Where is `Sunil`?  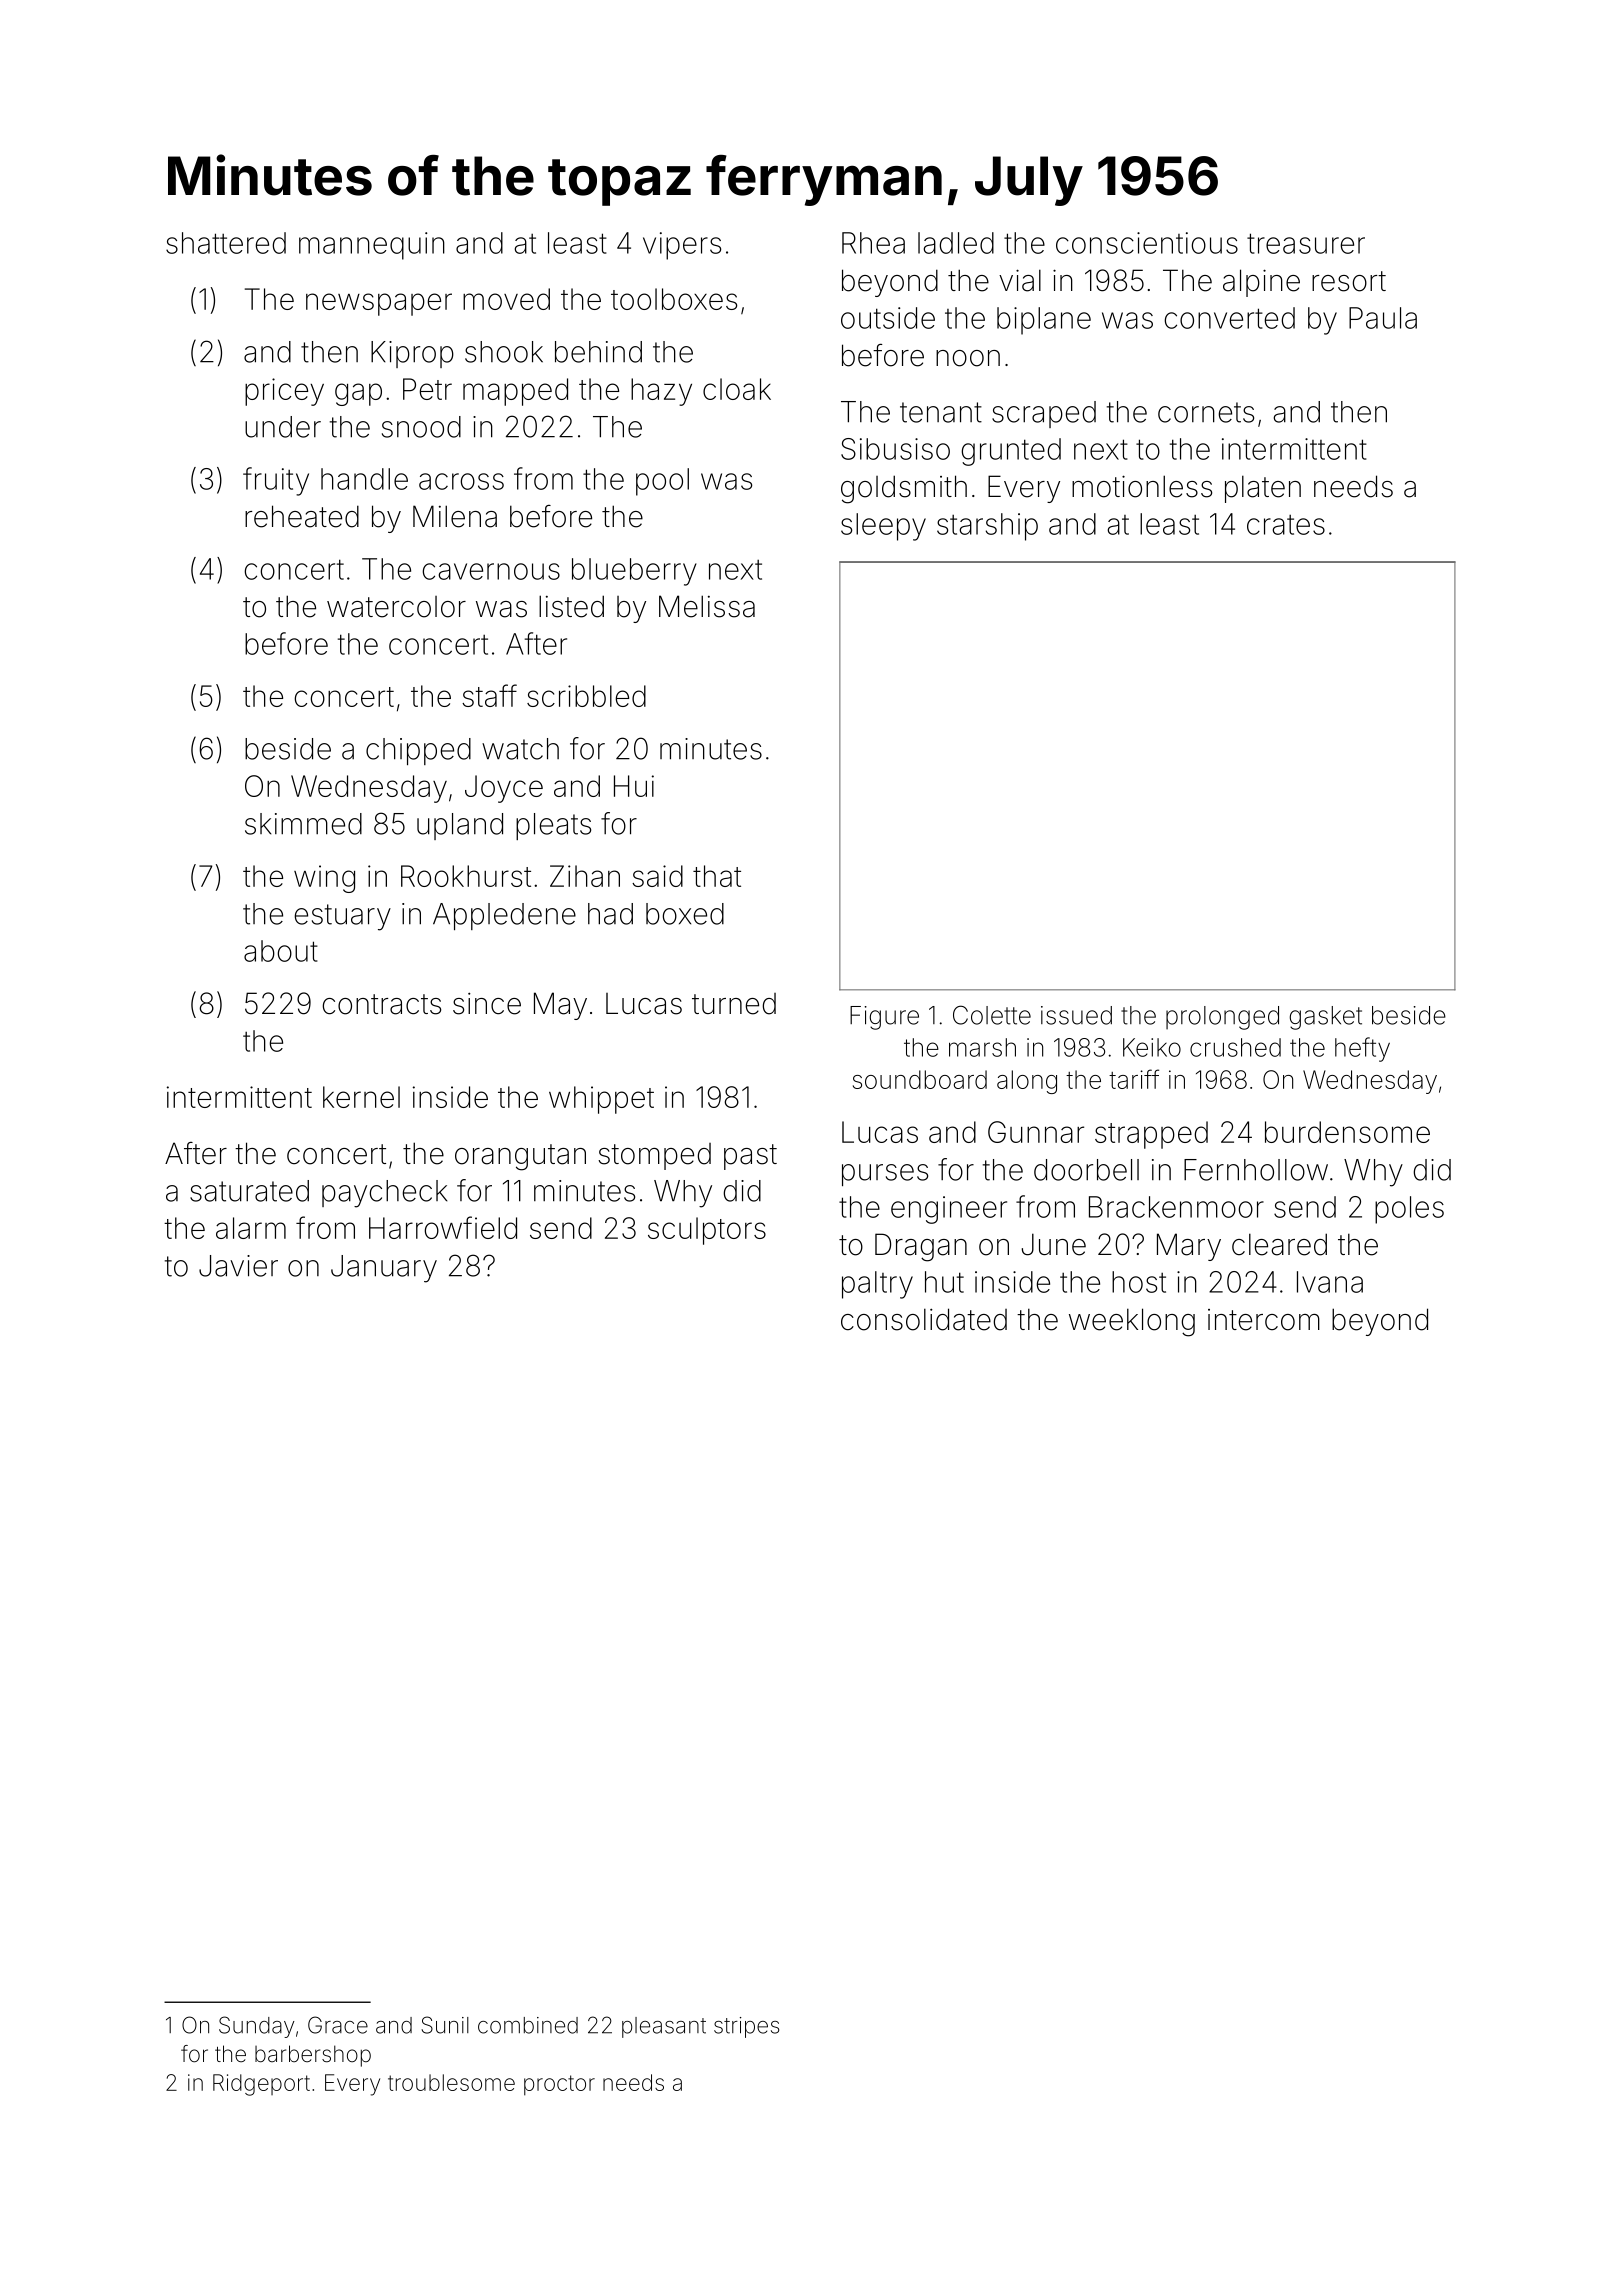 Sunil is located at coordinates (445, 2025).
